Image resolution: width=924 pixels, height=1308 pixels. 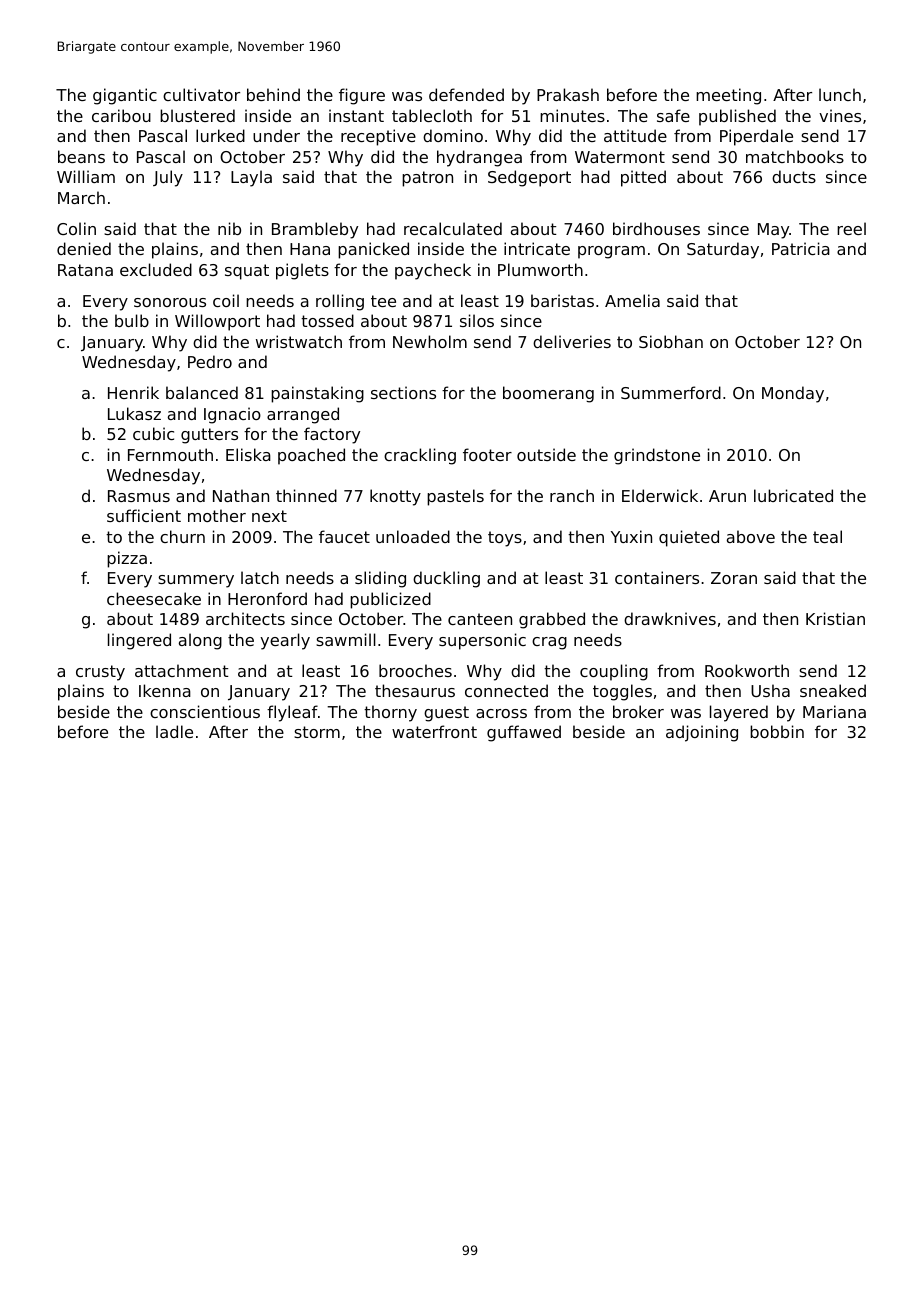 What do you see at coordinates (728, 96) in the screenshot?
I see `meeting` at bounding box center [728, 96].
